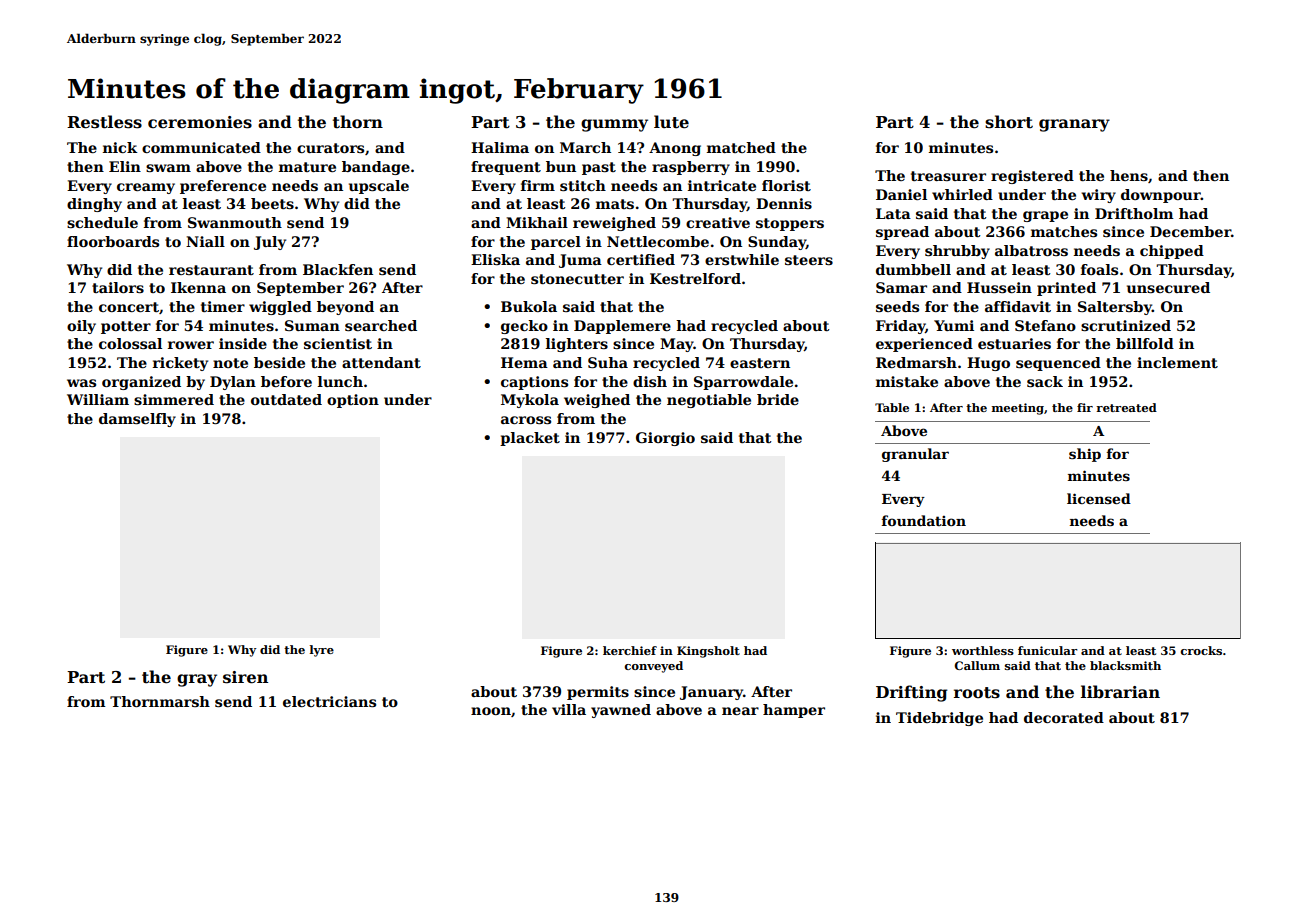 The height and width of the document is (924, 1308). What do you see at coordinates (137, 420) in the document?
I see `damselfly` at bounding box center [137, 420].
